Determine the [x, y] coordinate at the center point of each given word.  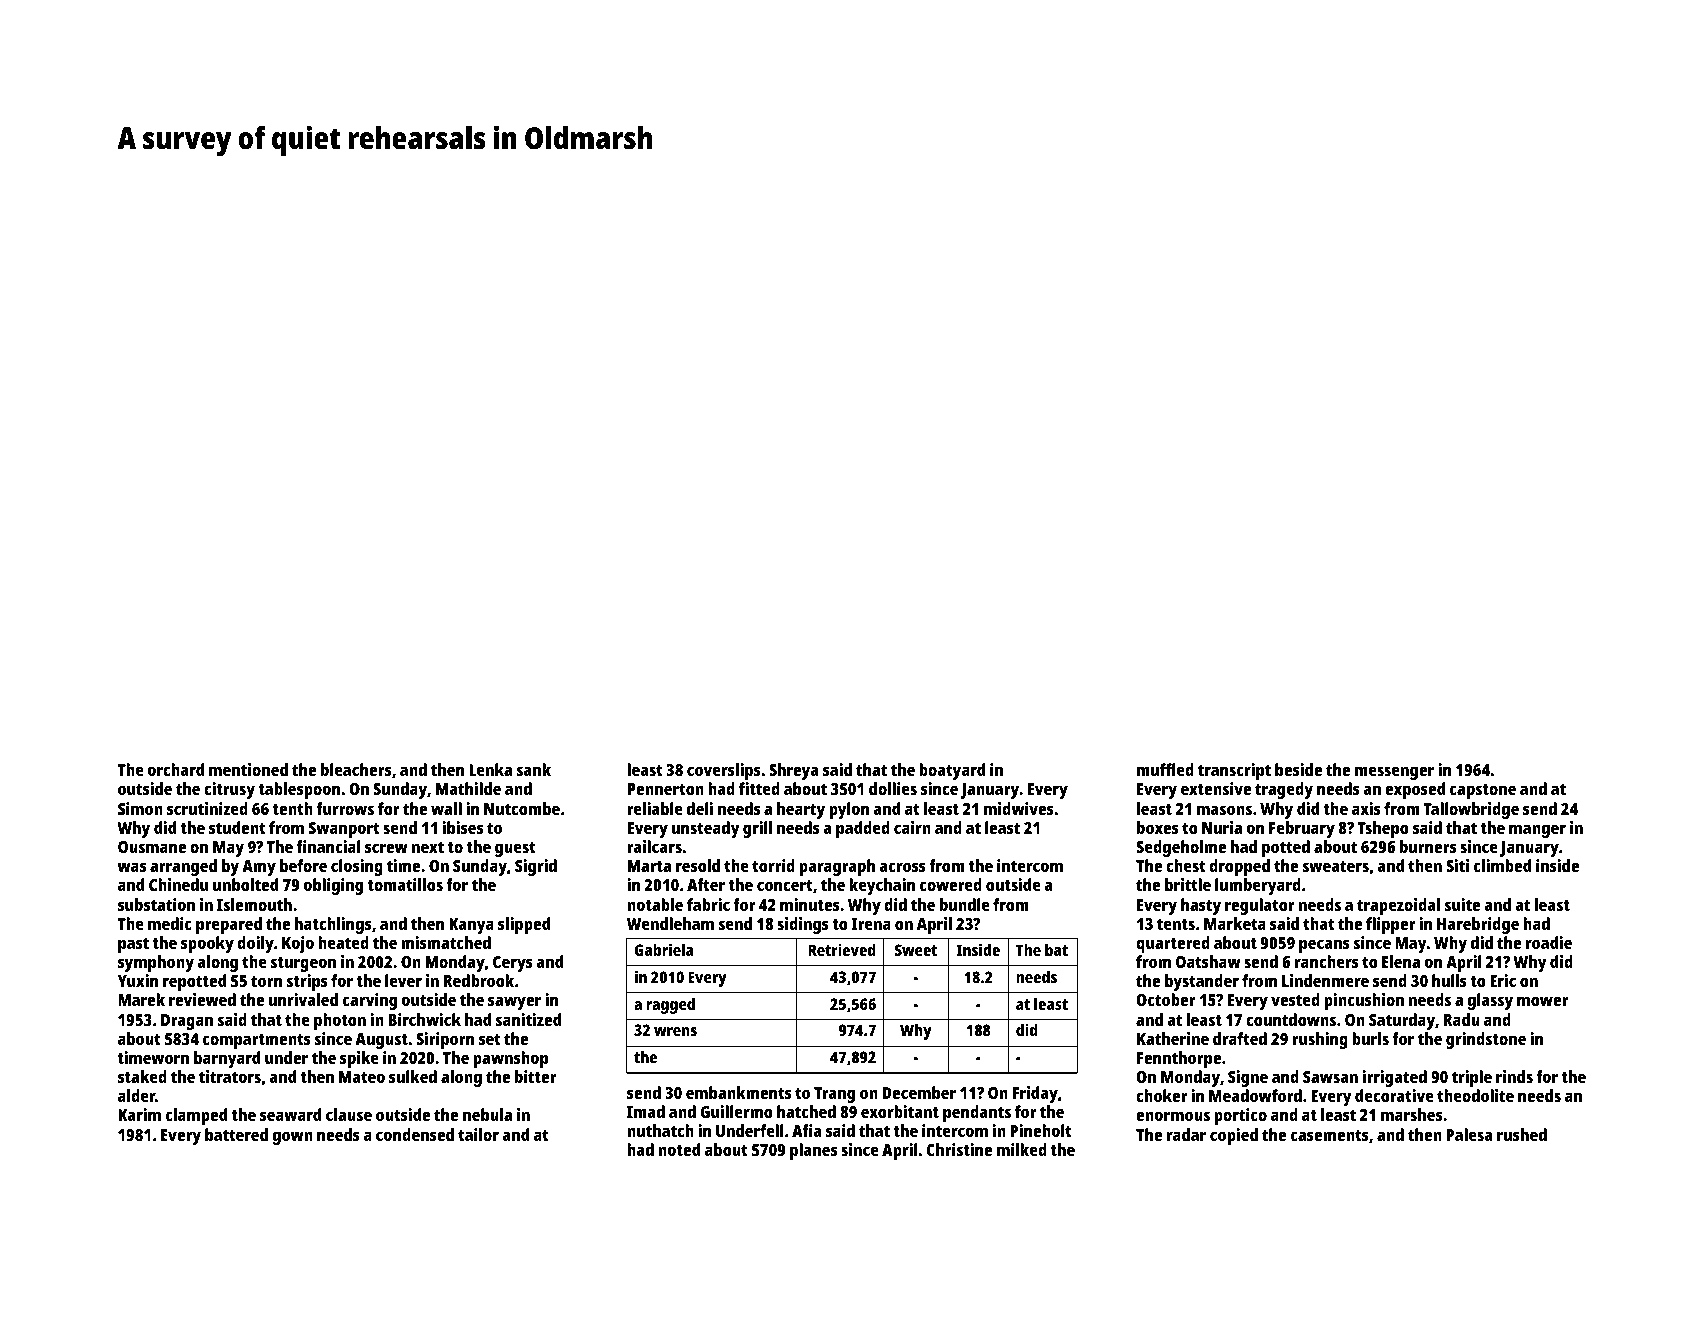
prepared [229, 925]
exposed [1415, 790]
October [1166, 999]
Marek [141, 999]
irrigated [1395, 1078]
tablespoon [299, 790]
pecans [1324, 946]
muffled [1165, 769]
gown [293, 1138]
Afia [806, 1130]
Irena [871, 924]
